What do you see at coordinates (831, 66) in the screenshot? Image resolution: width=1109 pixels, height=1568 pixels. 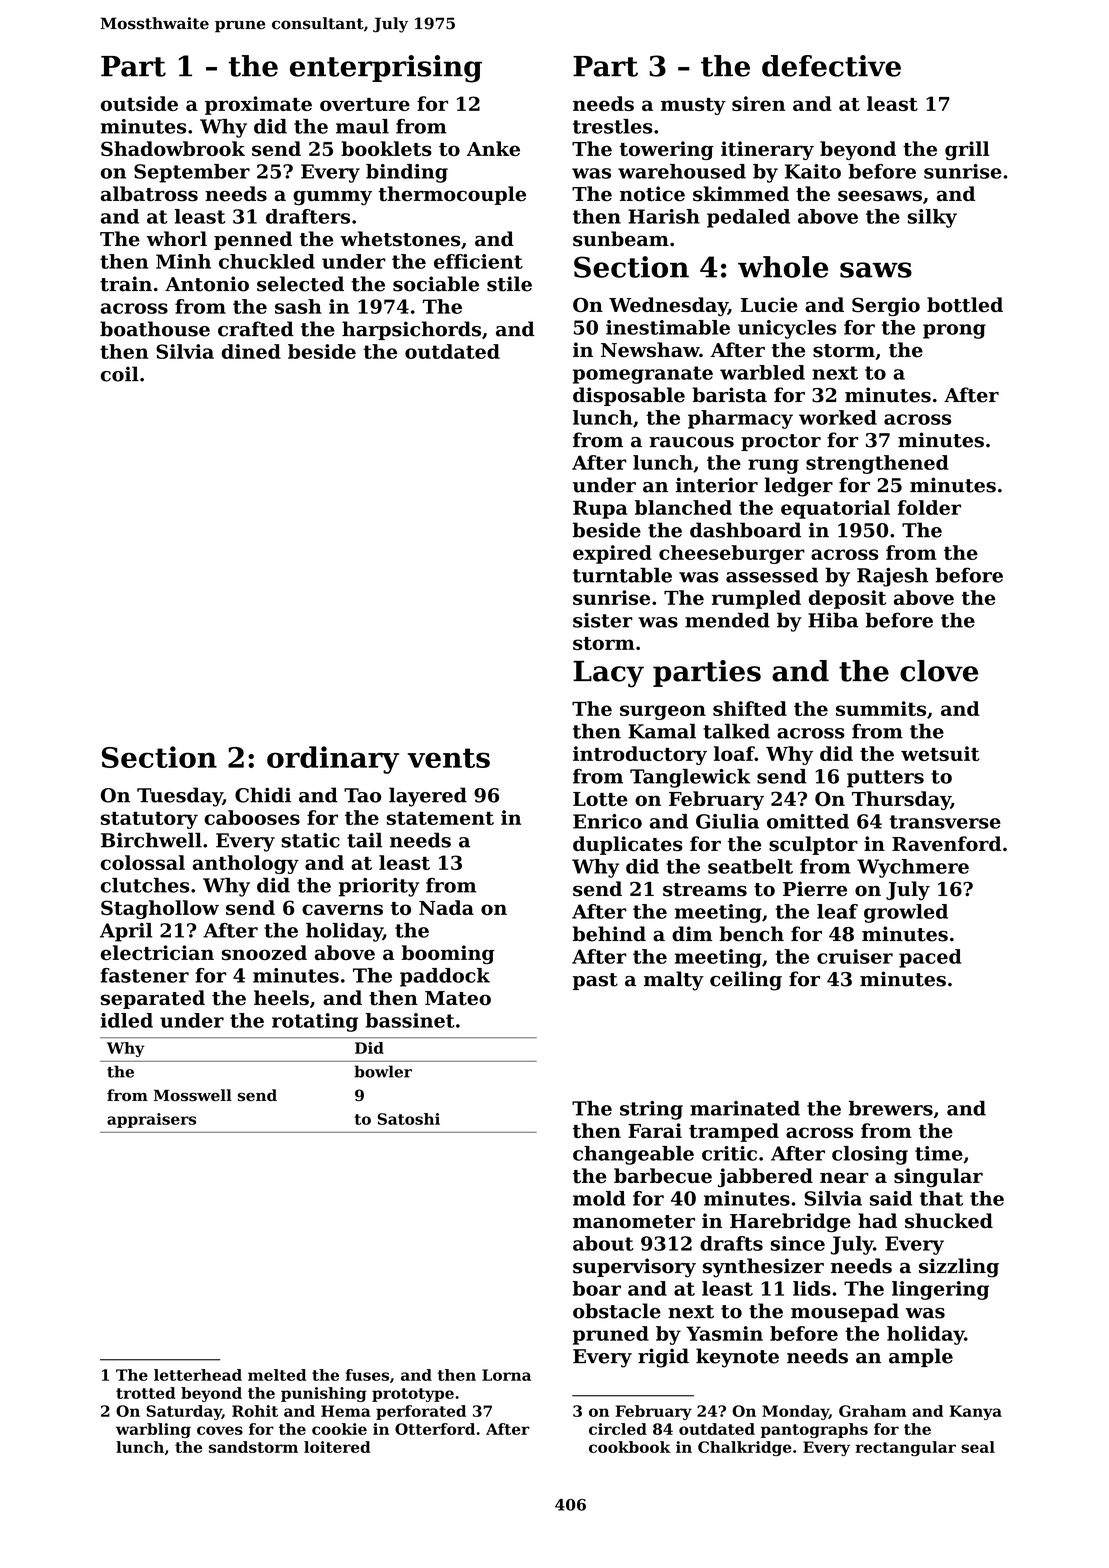 I see `defective` at bounding box center [831, 66].
